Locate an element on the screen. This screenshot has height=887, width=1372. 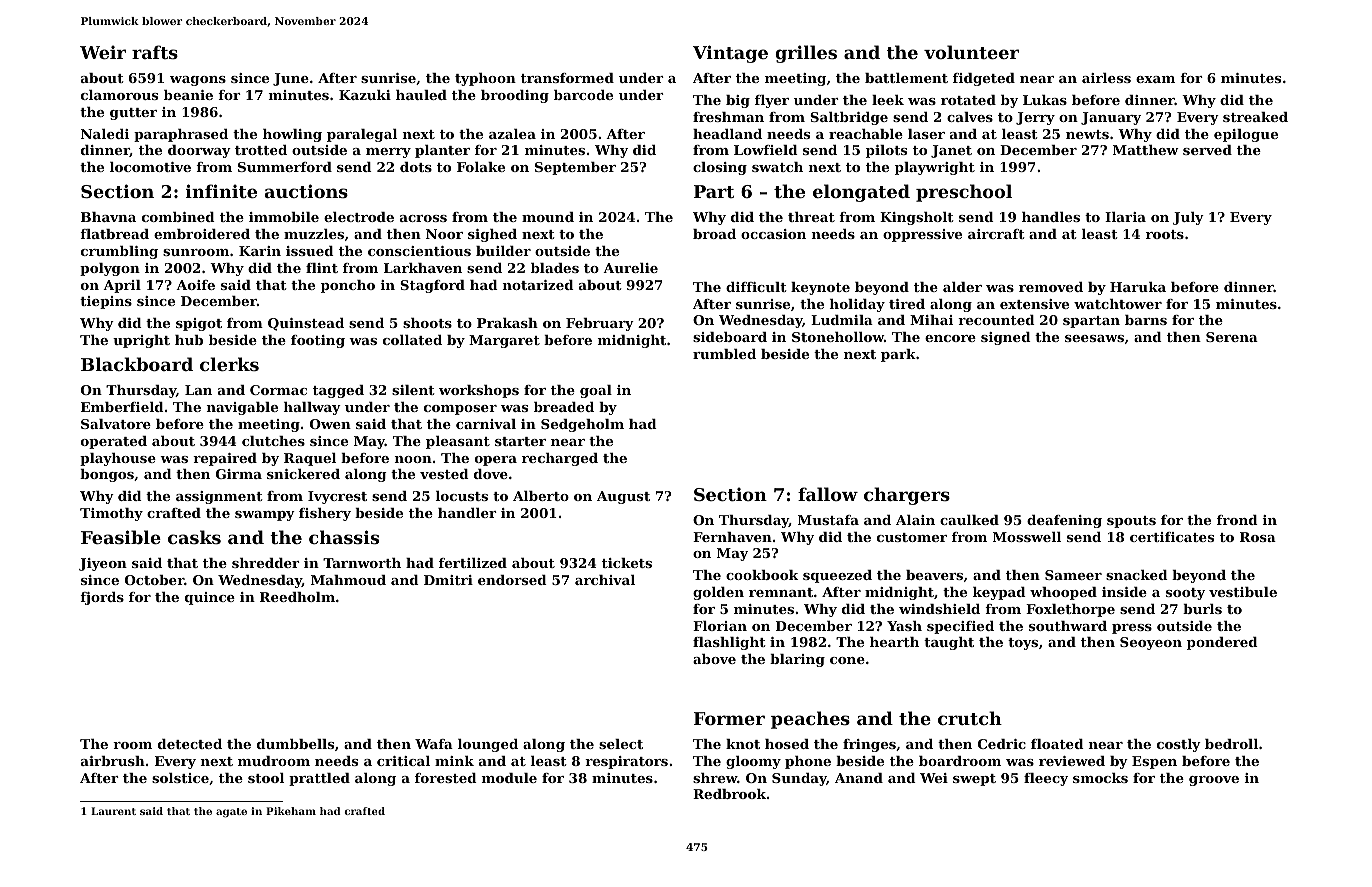
July is located at coordinates (1188, 218).
